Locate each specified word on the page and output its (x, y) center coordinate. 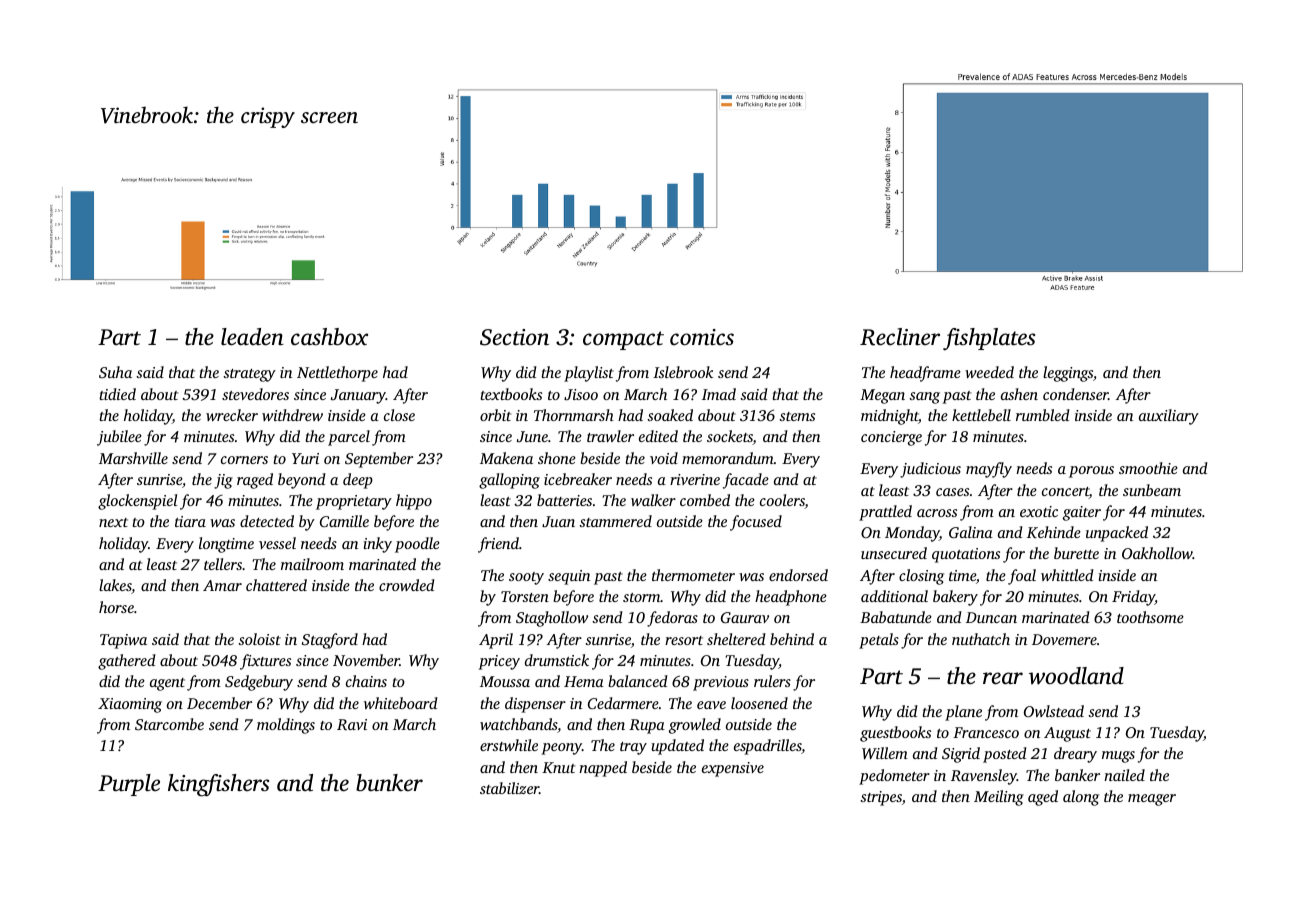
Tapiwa (123, 641)
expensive (733, 769)
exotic (1039, 511)
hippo (414, 502)
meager (1152, 800)
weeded (989, 372)
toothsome (1150, 617)
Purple (129, 785)
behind (792, 639)
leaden (252, 337)
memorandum (728, 458)
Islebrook (683, 372)
